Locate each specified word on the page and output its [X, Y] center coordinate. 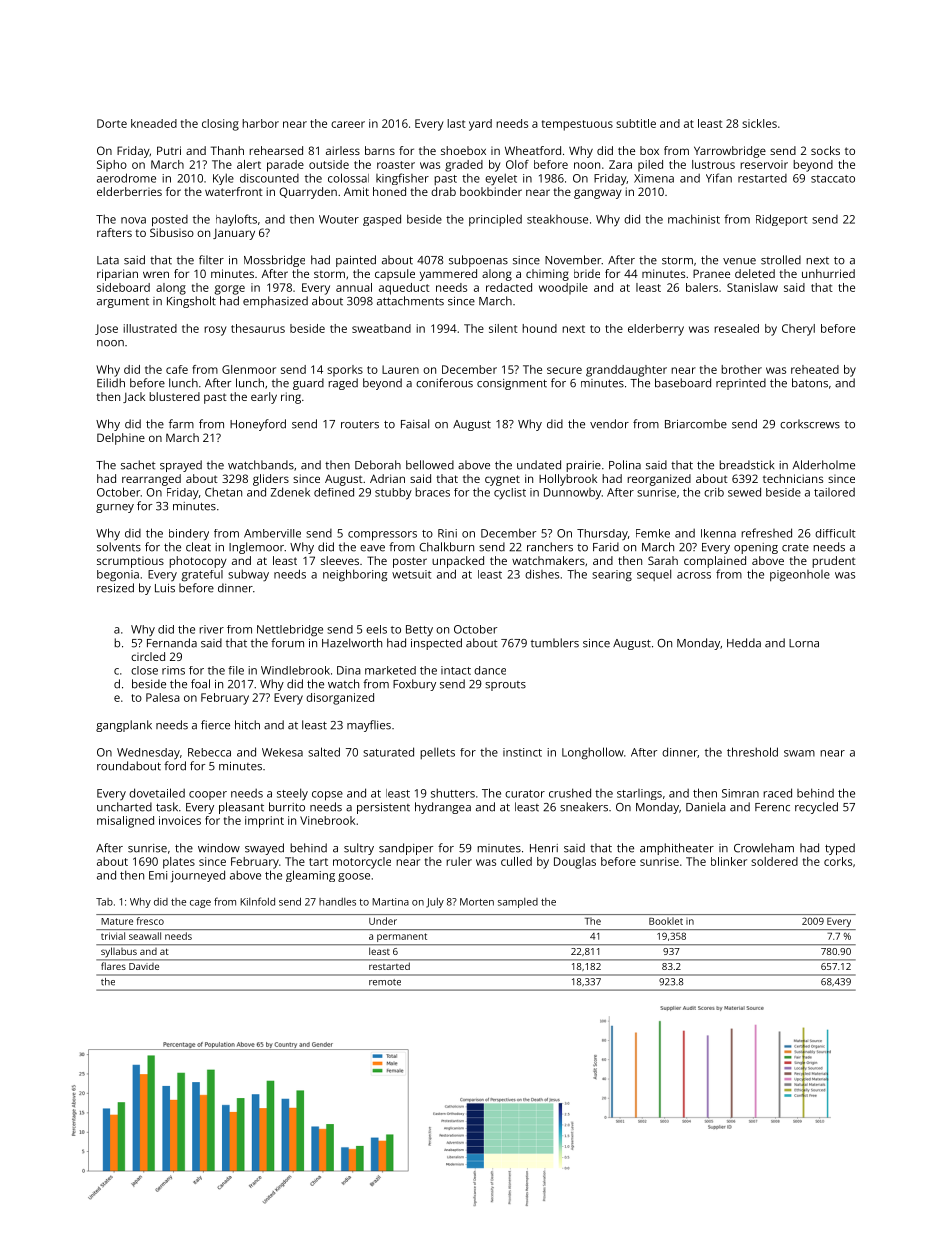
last [456, 123]
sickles [759, 123]
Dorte [112, 123]
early [264, 398]
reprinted [741, 384]
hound [539, 328]
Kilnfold [257, 901]
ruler [459, 861]
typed [840, 849]
